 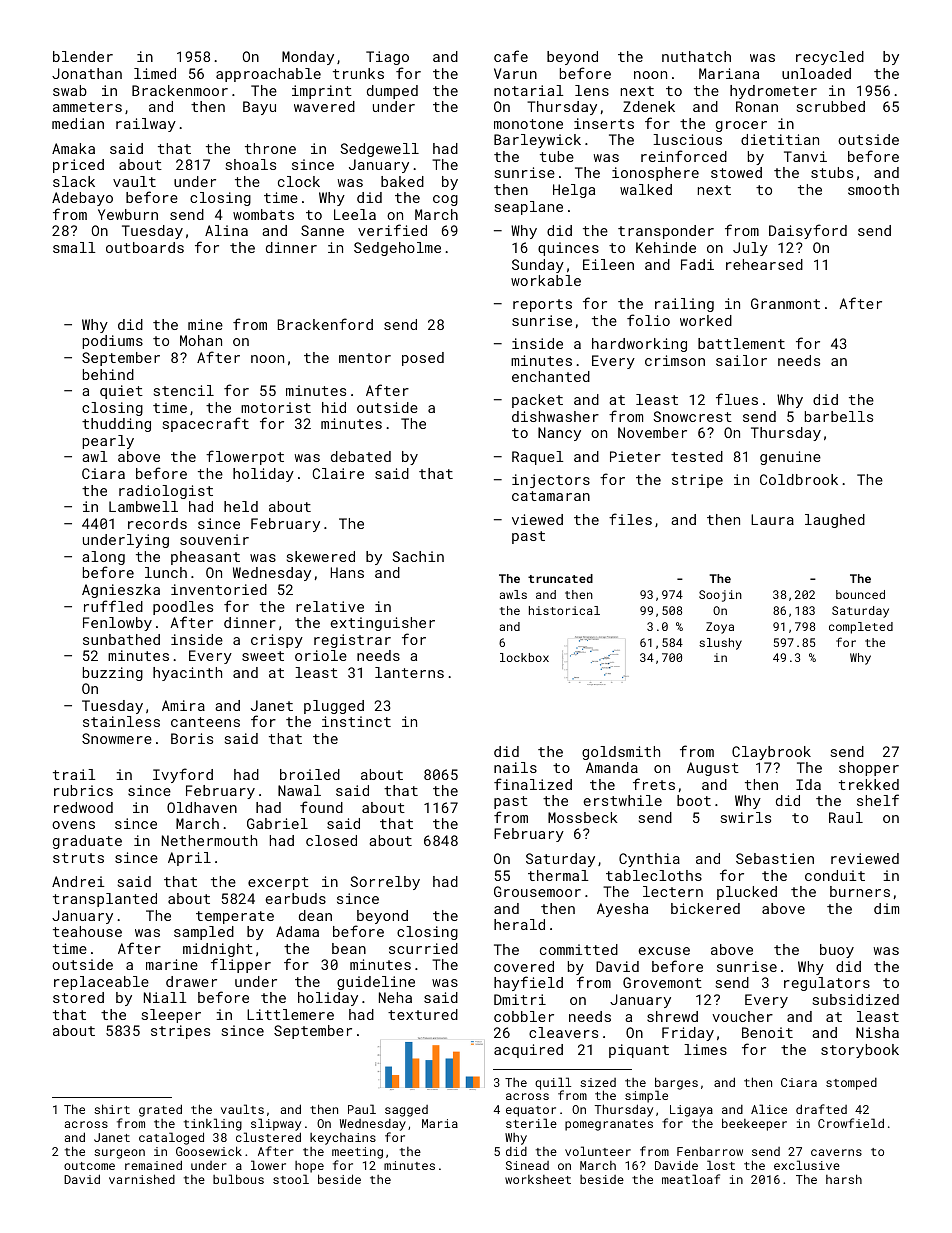 What do you see at coordinates (538, 1179) in the page?
I see `worksheet` at bounding box center [538, 1179].
